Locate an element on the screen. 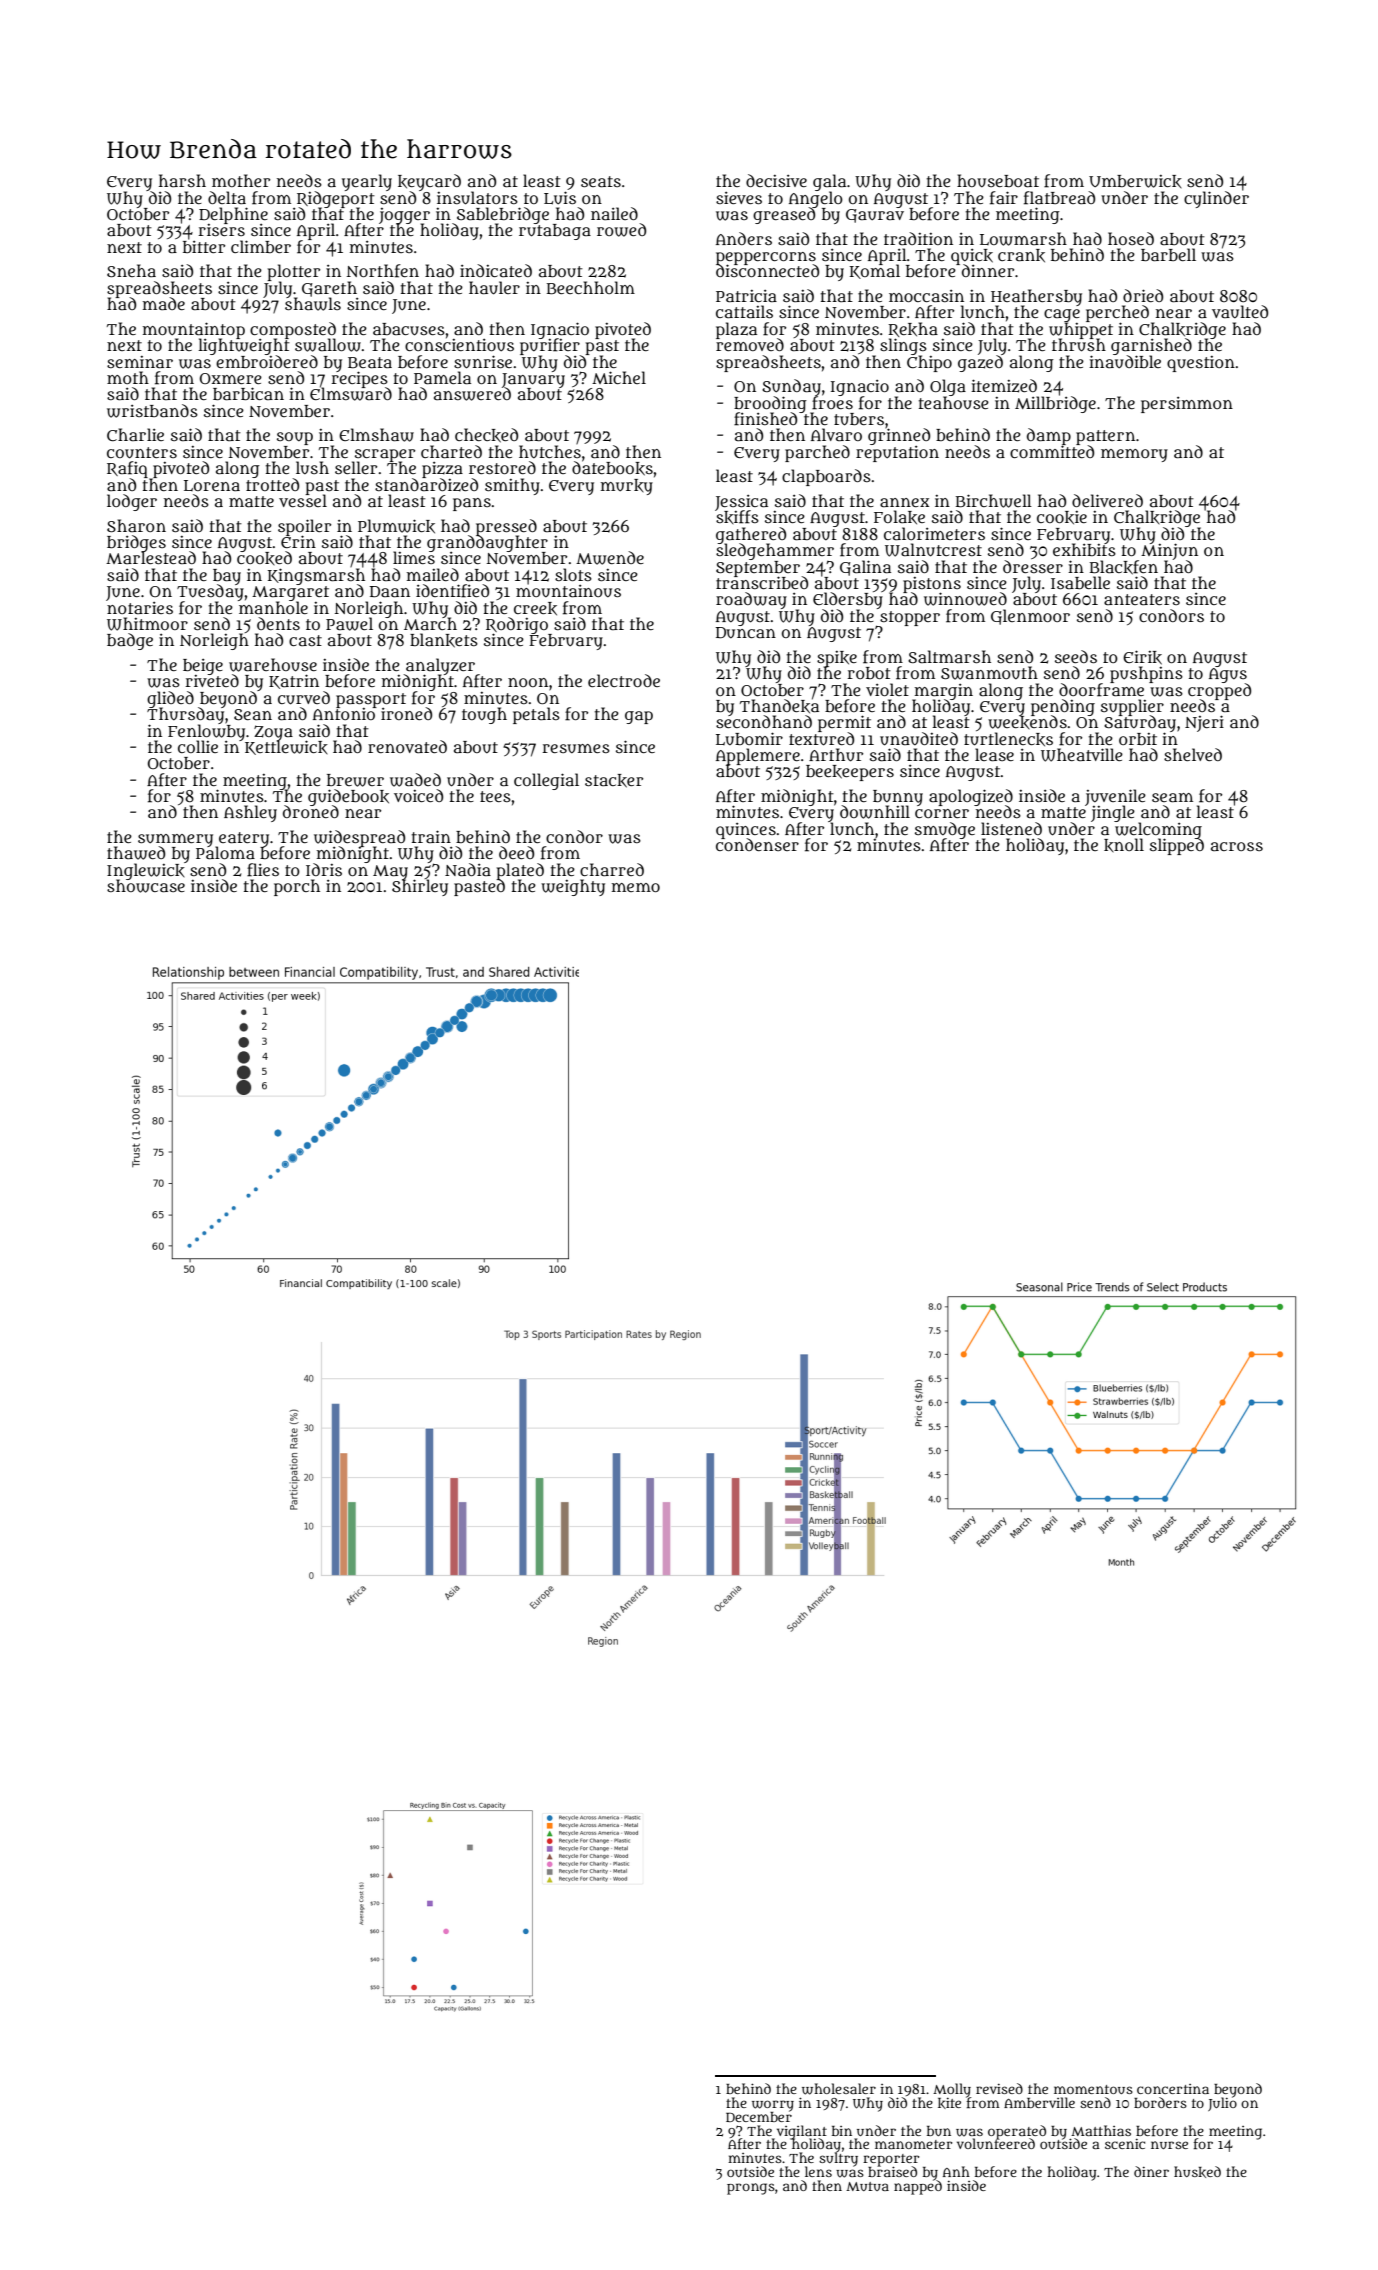  worry is located at coordinates (773, 2106).
